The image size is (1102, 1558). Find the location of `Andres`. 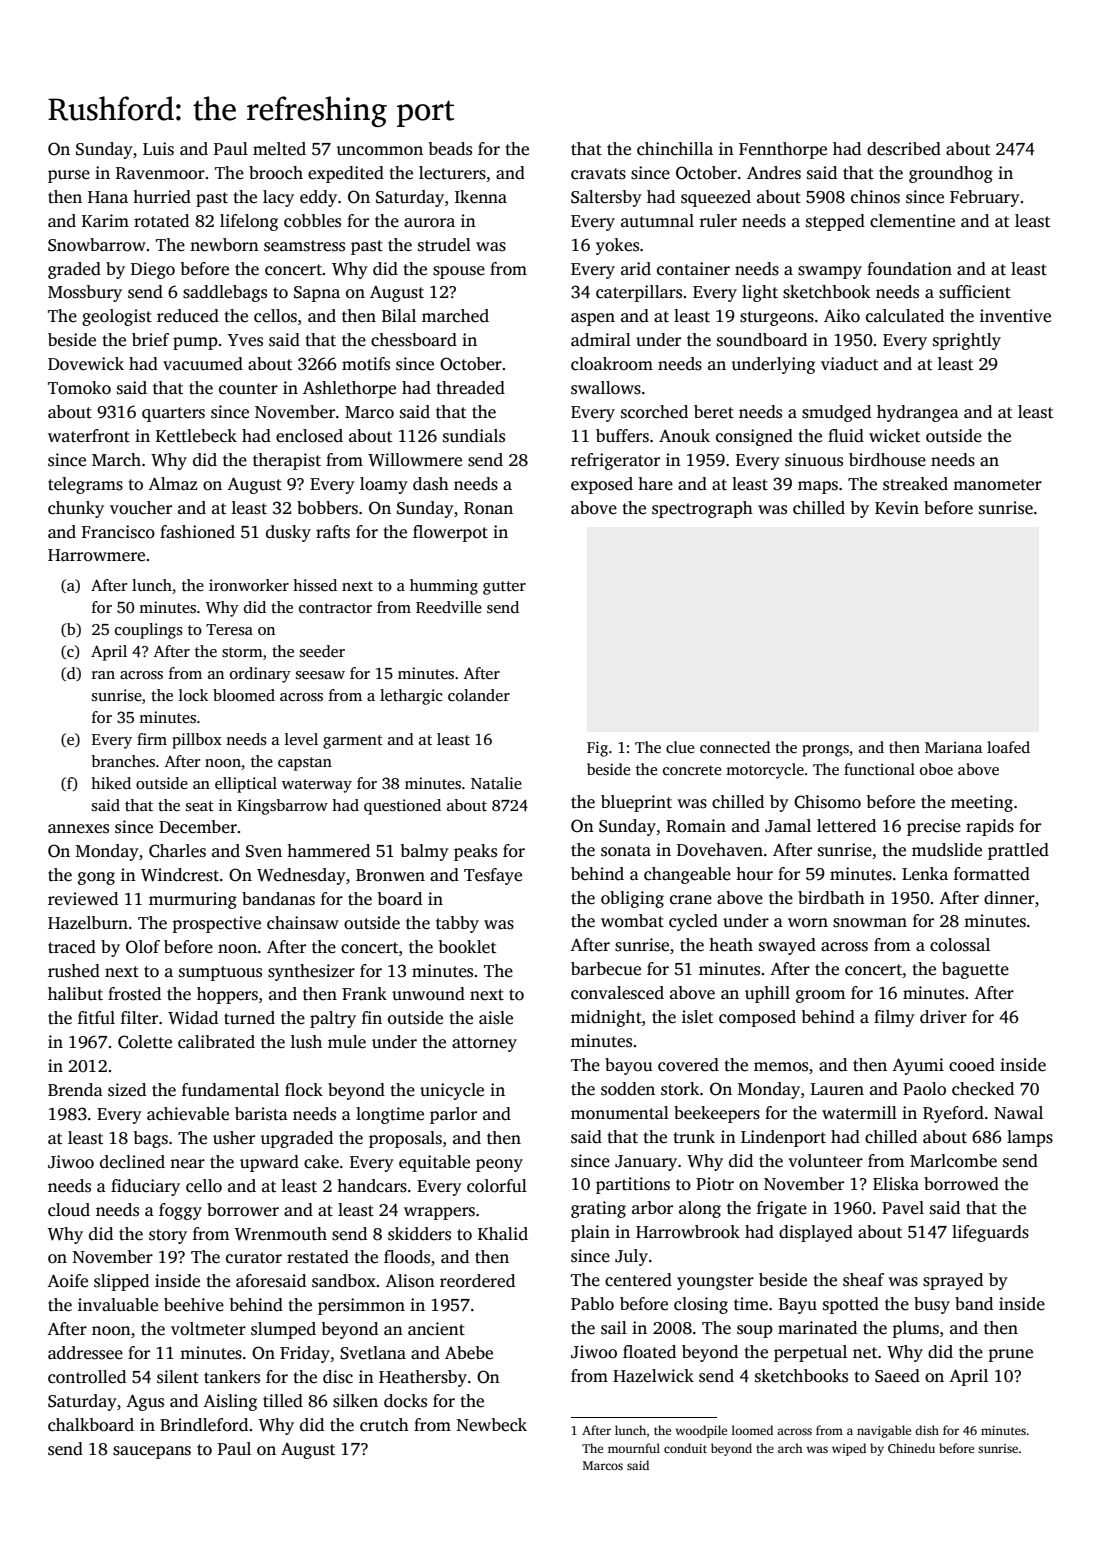

Andres is located at coordinates (774, 173).
